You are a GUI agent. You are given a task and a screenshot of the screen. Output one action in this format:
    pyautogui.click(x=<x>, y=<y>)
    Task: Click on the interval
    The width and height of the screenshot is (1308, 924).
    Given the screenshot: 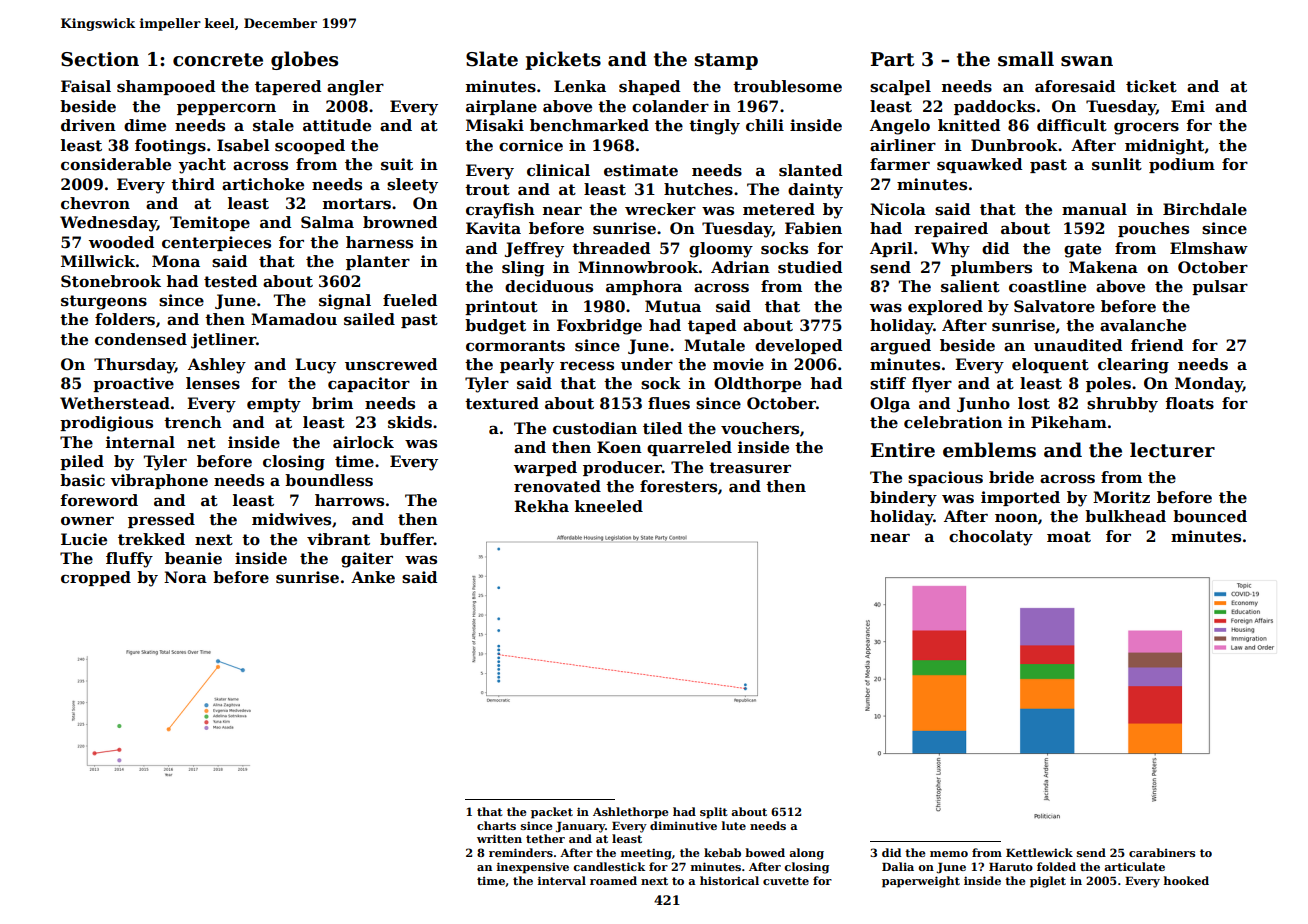 What is the action you would take?
    pyautogui.click(x=562, y=880)
